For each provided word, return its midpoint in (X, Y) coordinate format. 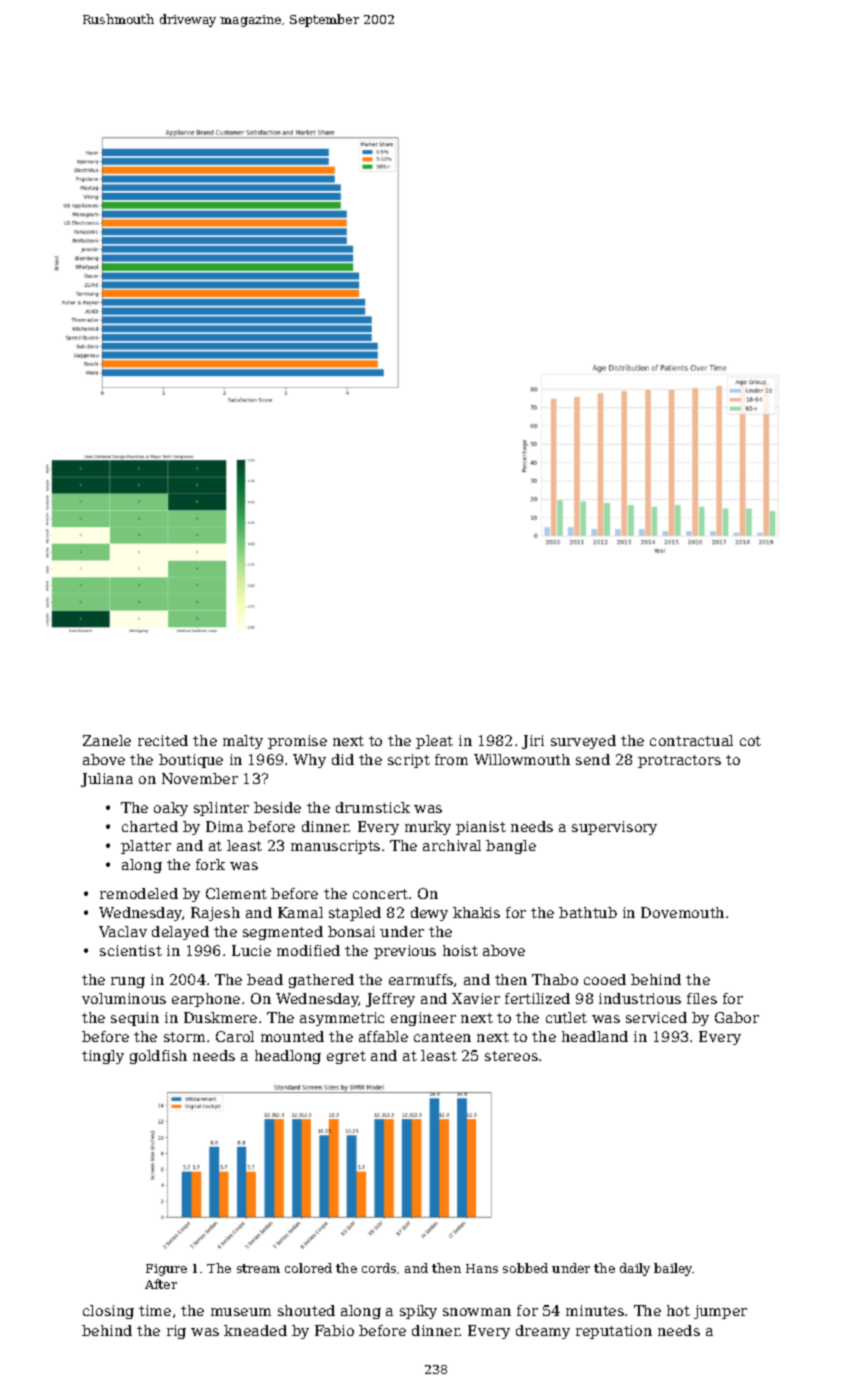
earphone (206, 1000)
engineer (423, 1019)
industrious (640, 998)
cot (750, 741)
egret (346, 1057)
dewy (429, 914)
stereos (511, 1056)
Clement (236, 893)
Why (309, 761)
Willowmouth (522, 759)
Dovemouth (682, 912)
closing (108, 1312)
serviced (656, 1017)
